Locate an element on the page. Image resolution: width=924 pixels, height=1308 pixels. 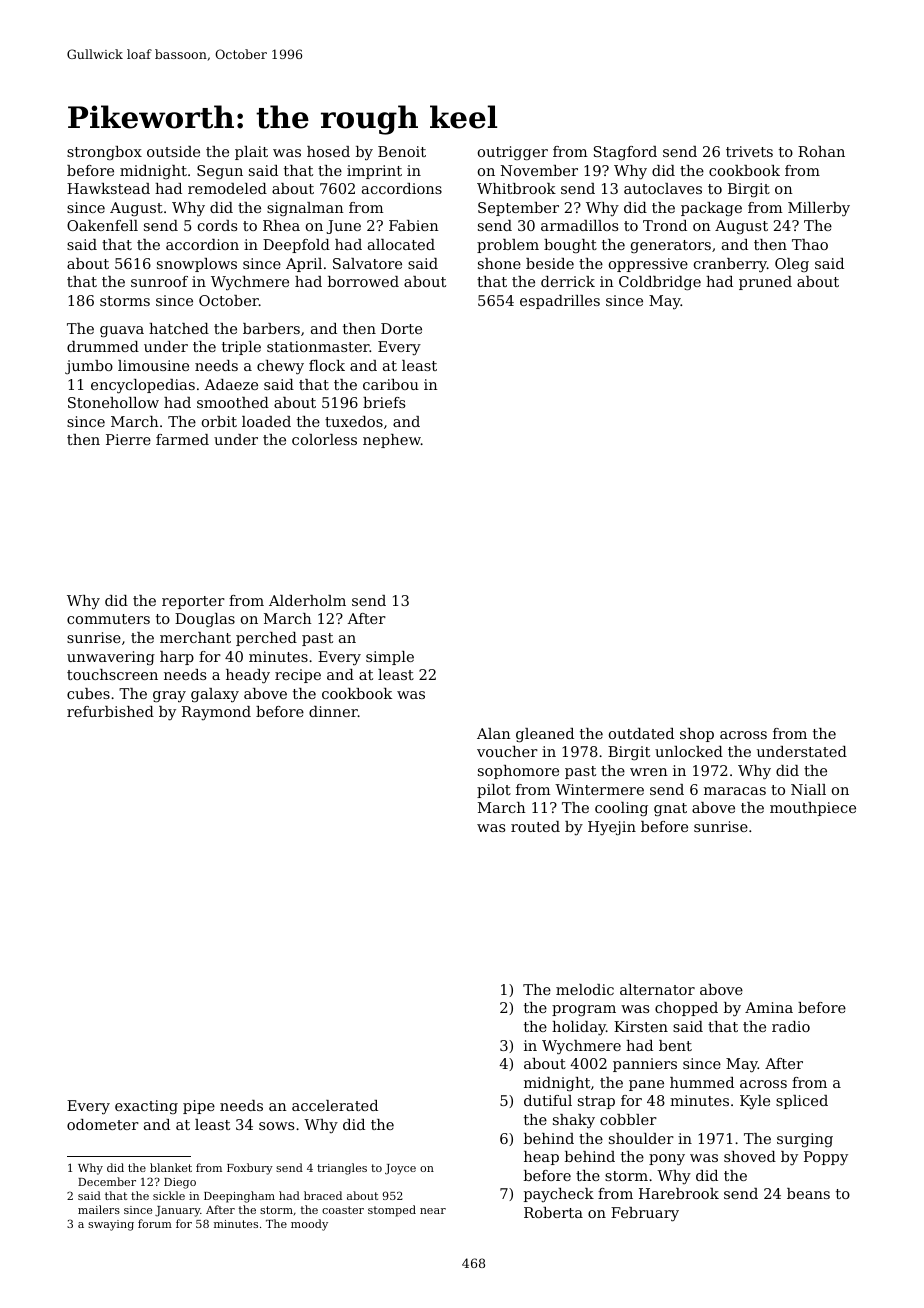
moody is located at coordinates (309, 1225).
